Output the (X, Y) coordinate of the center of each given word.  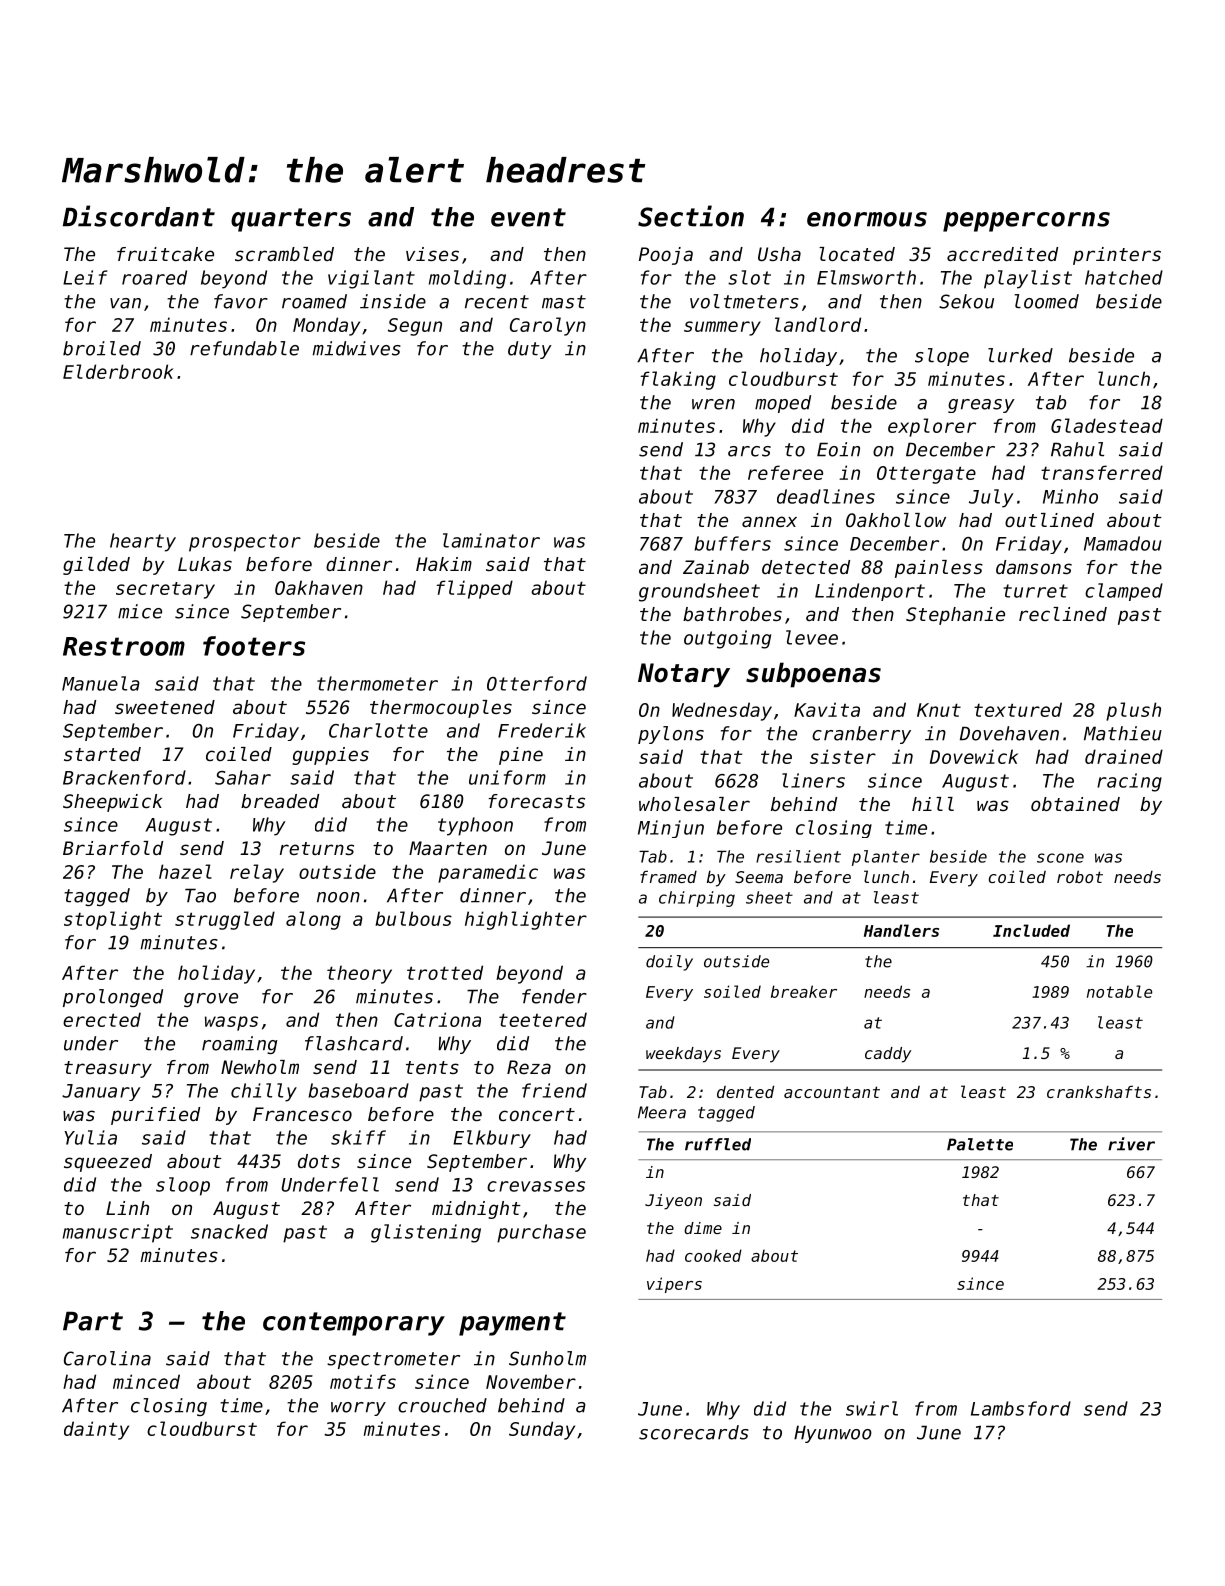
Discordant (139, 216)
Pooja (666, 256)
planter (886, 858)
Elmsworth (866, 277)
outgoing (727, 639)
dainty (96, 1430)
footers (254, 646)
